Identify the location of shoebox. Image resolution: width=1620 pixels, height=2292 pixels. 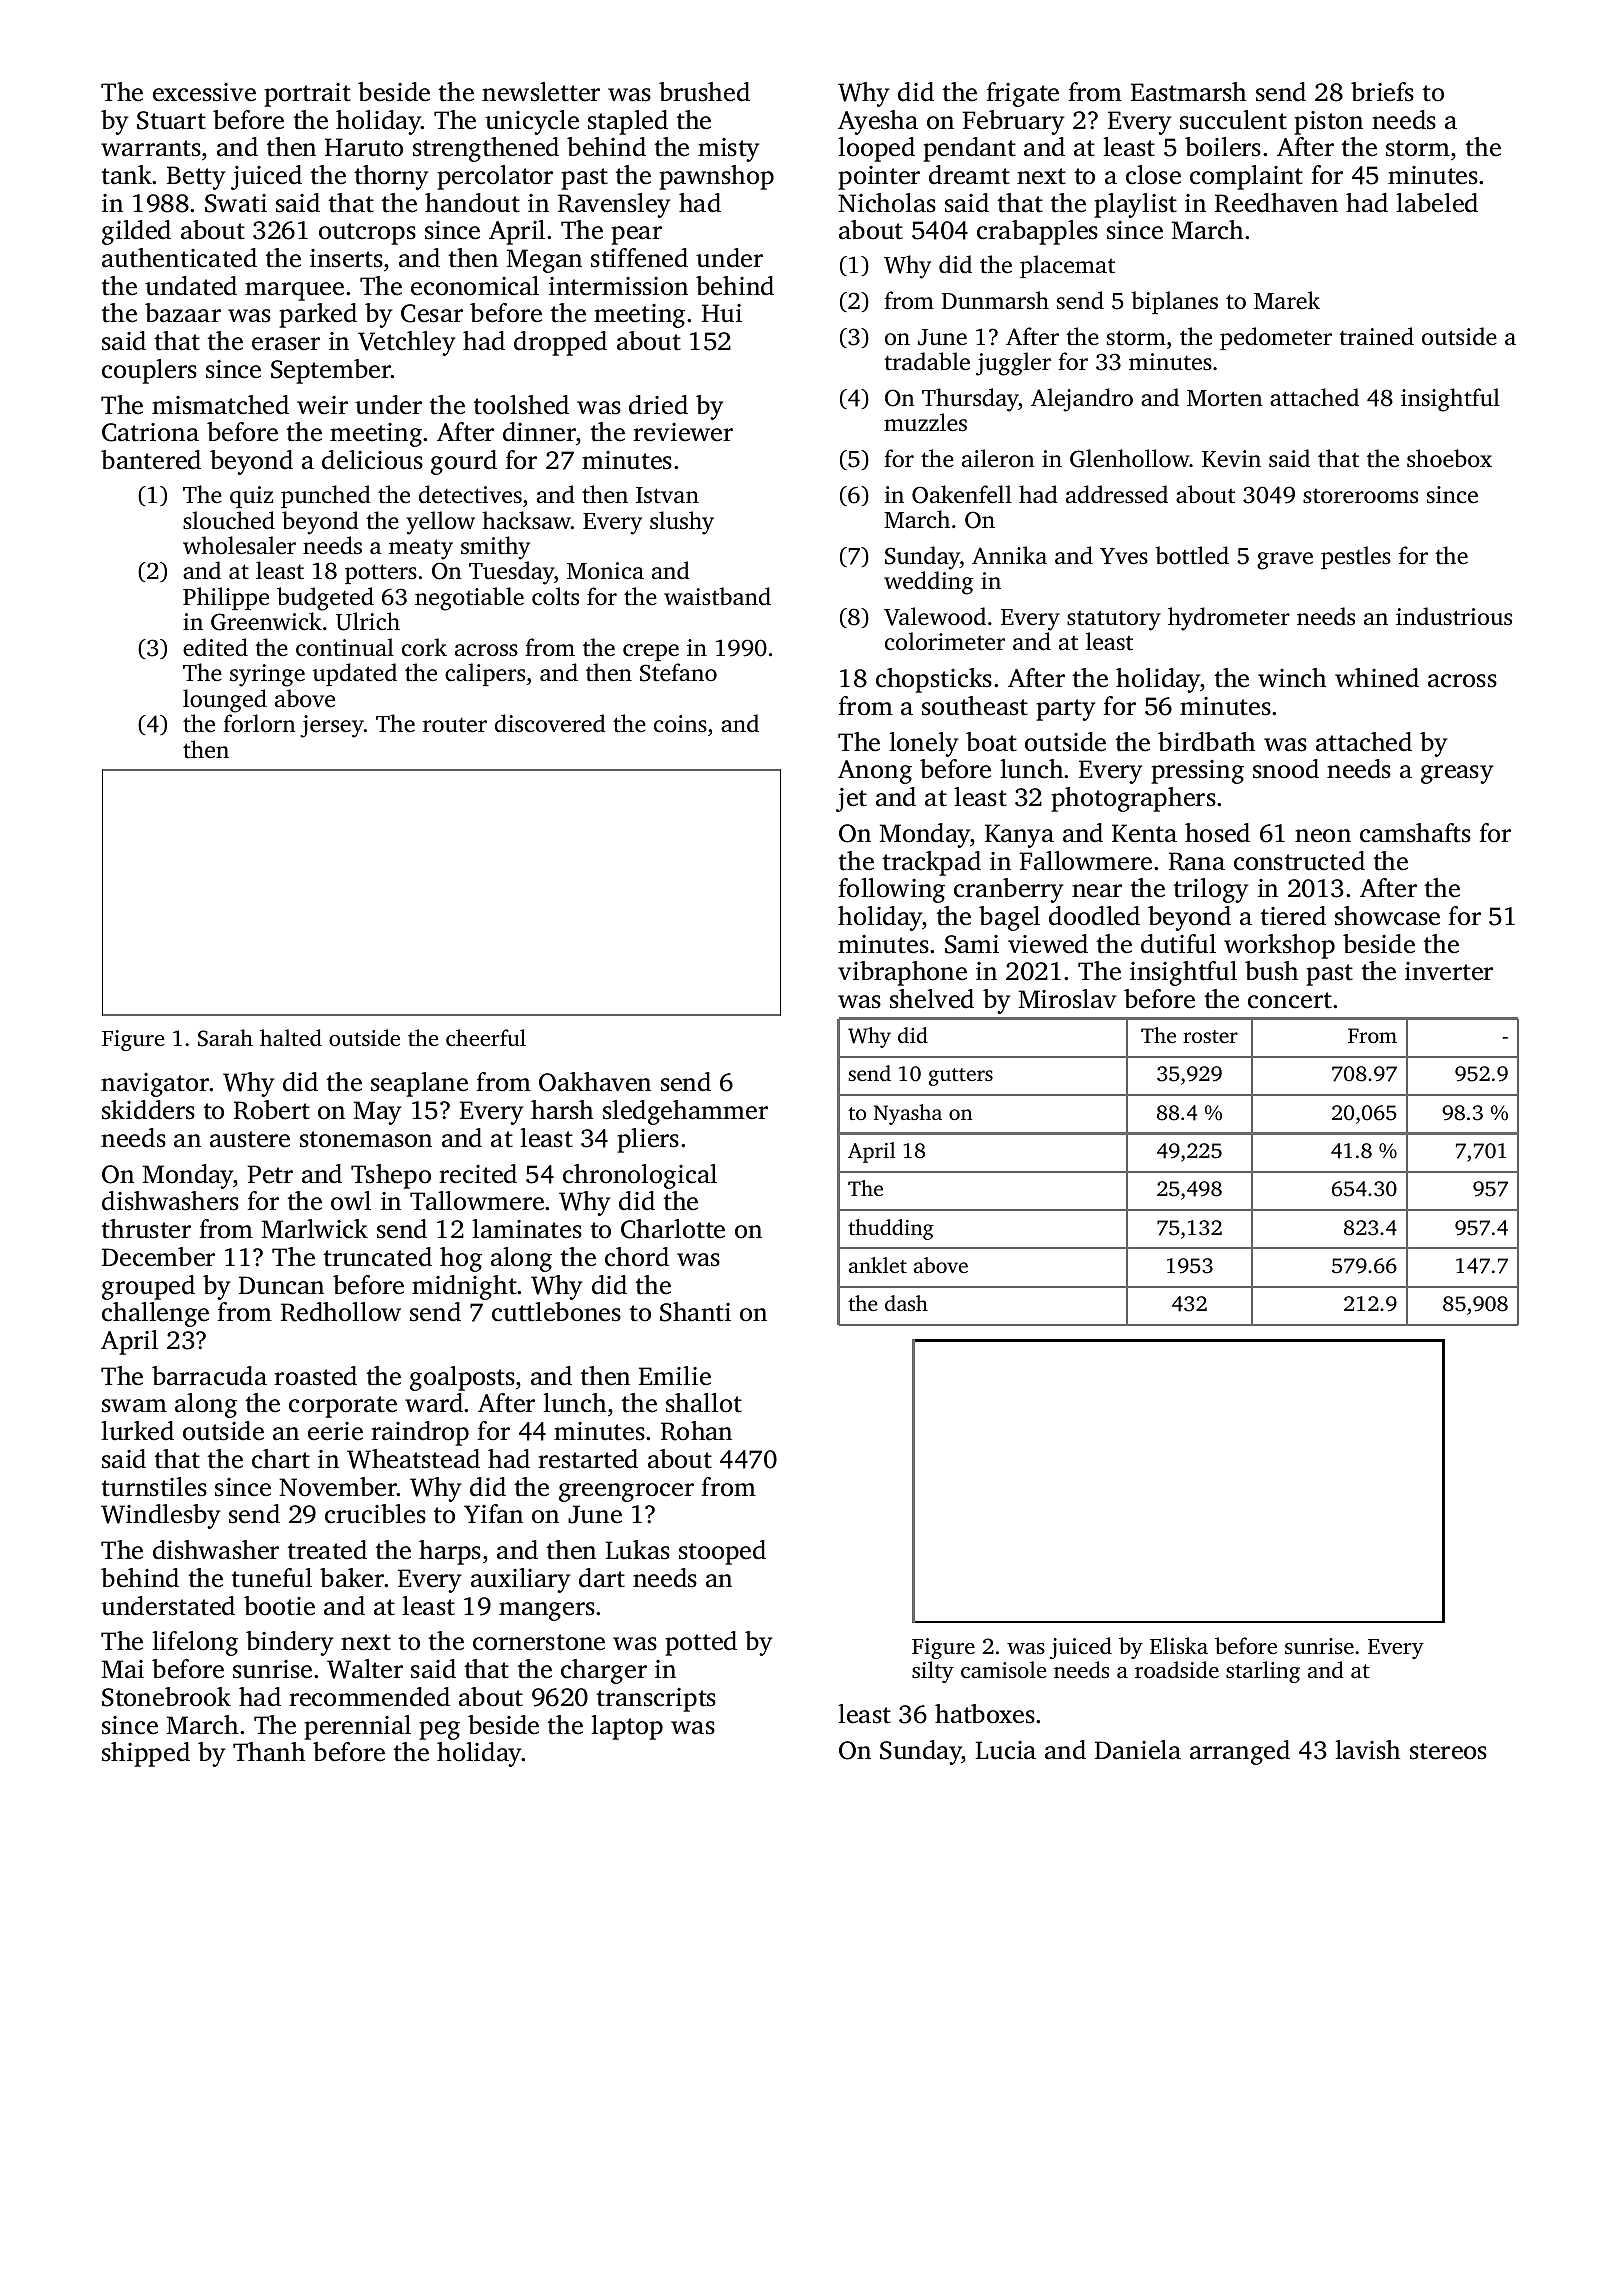
(1449, 458).
